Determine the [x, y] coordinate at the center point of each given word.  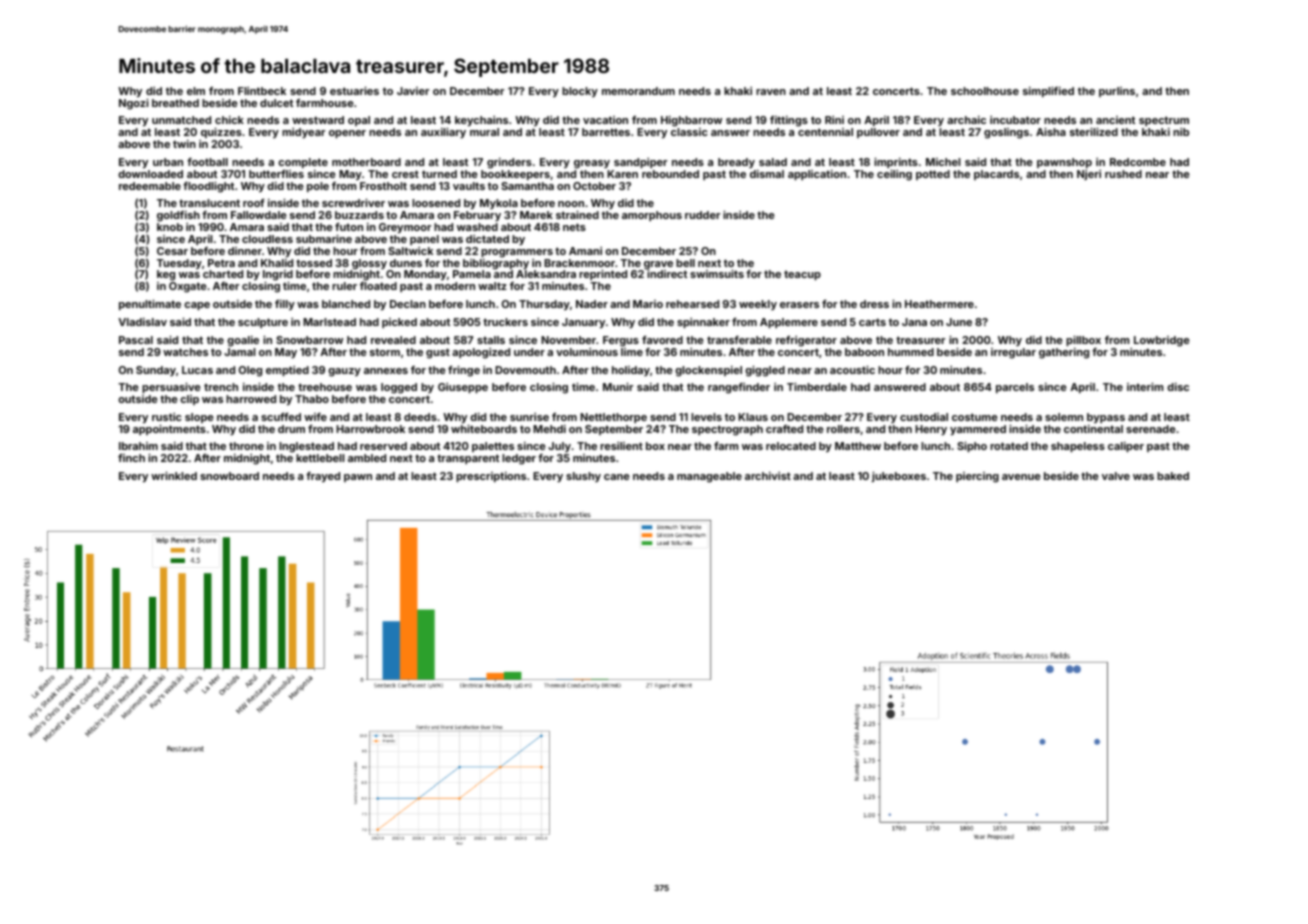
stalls [491, 340]
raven [771, 92]
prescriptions [491, 477]
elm [196, 91]
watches [185, 352]
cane [617, 477]
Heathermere [939, 304]
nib [1181, 132]
